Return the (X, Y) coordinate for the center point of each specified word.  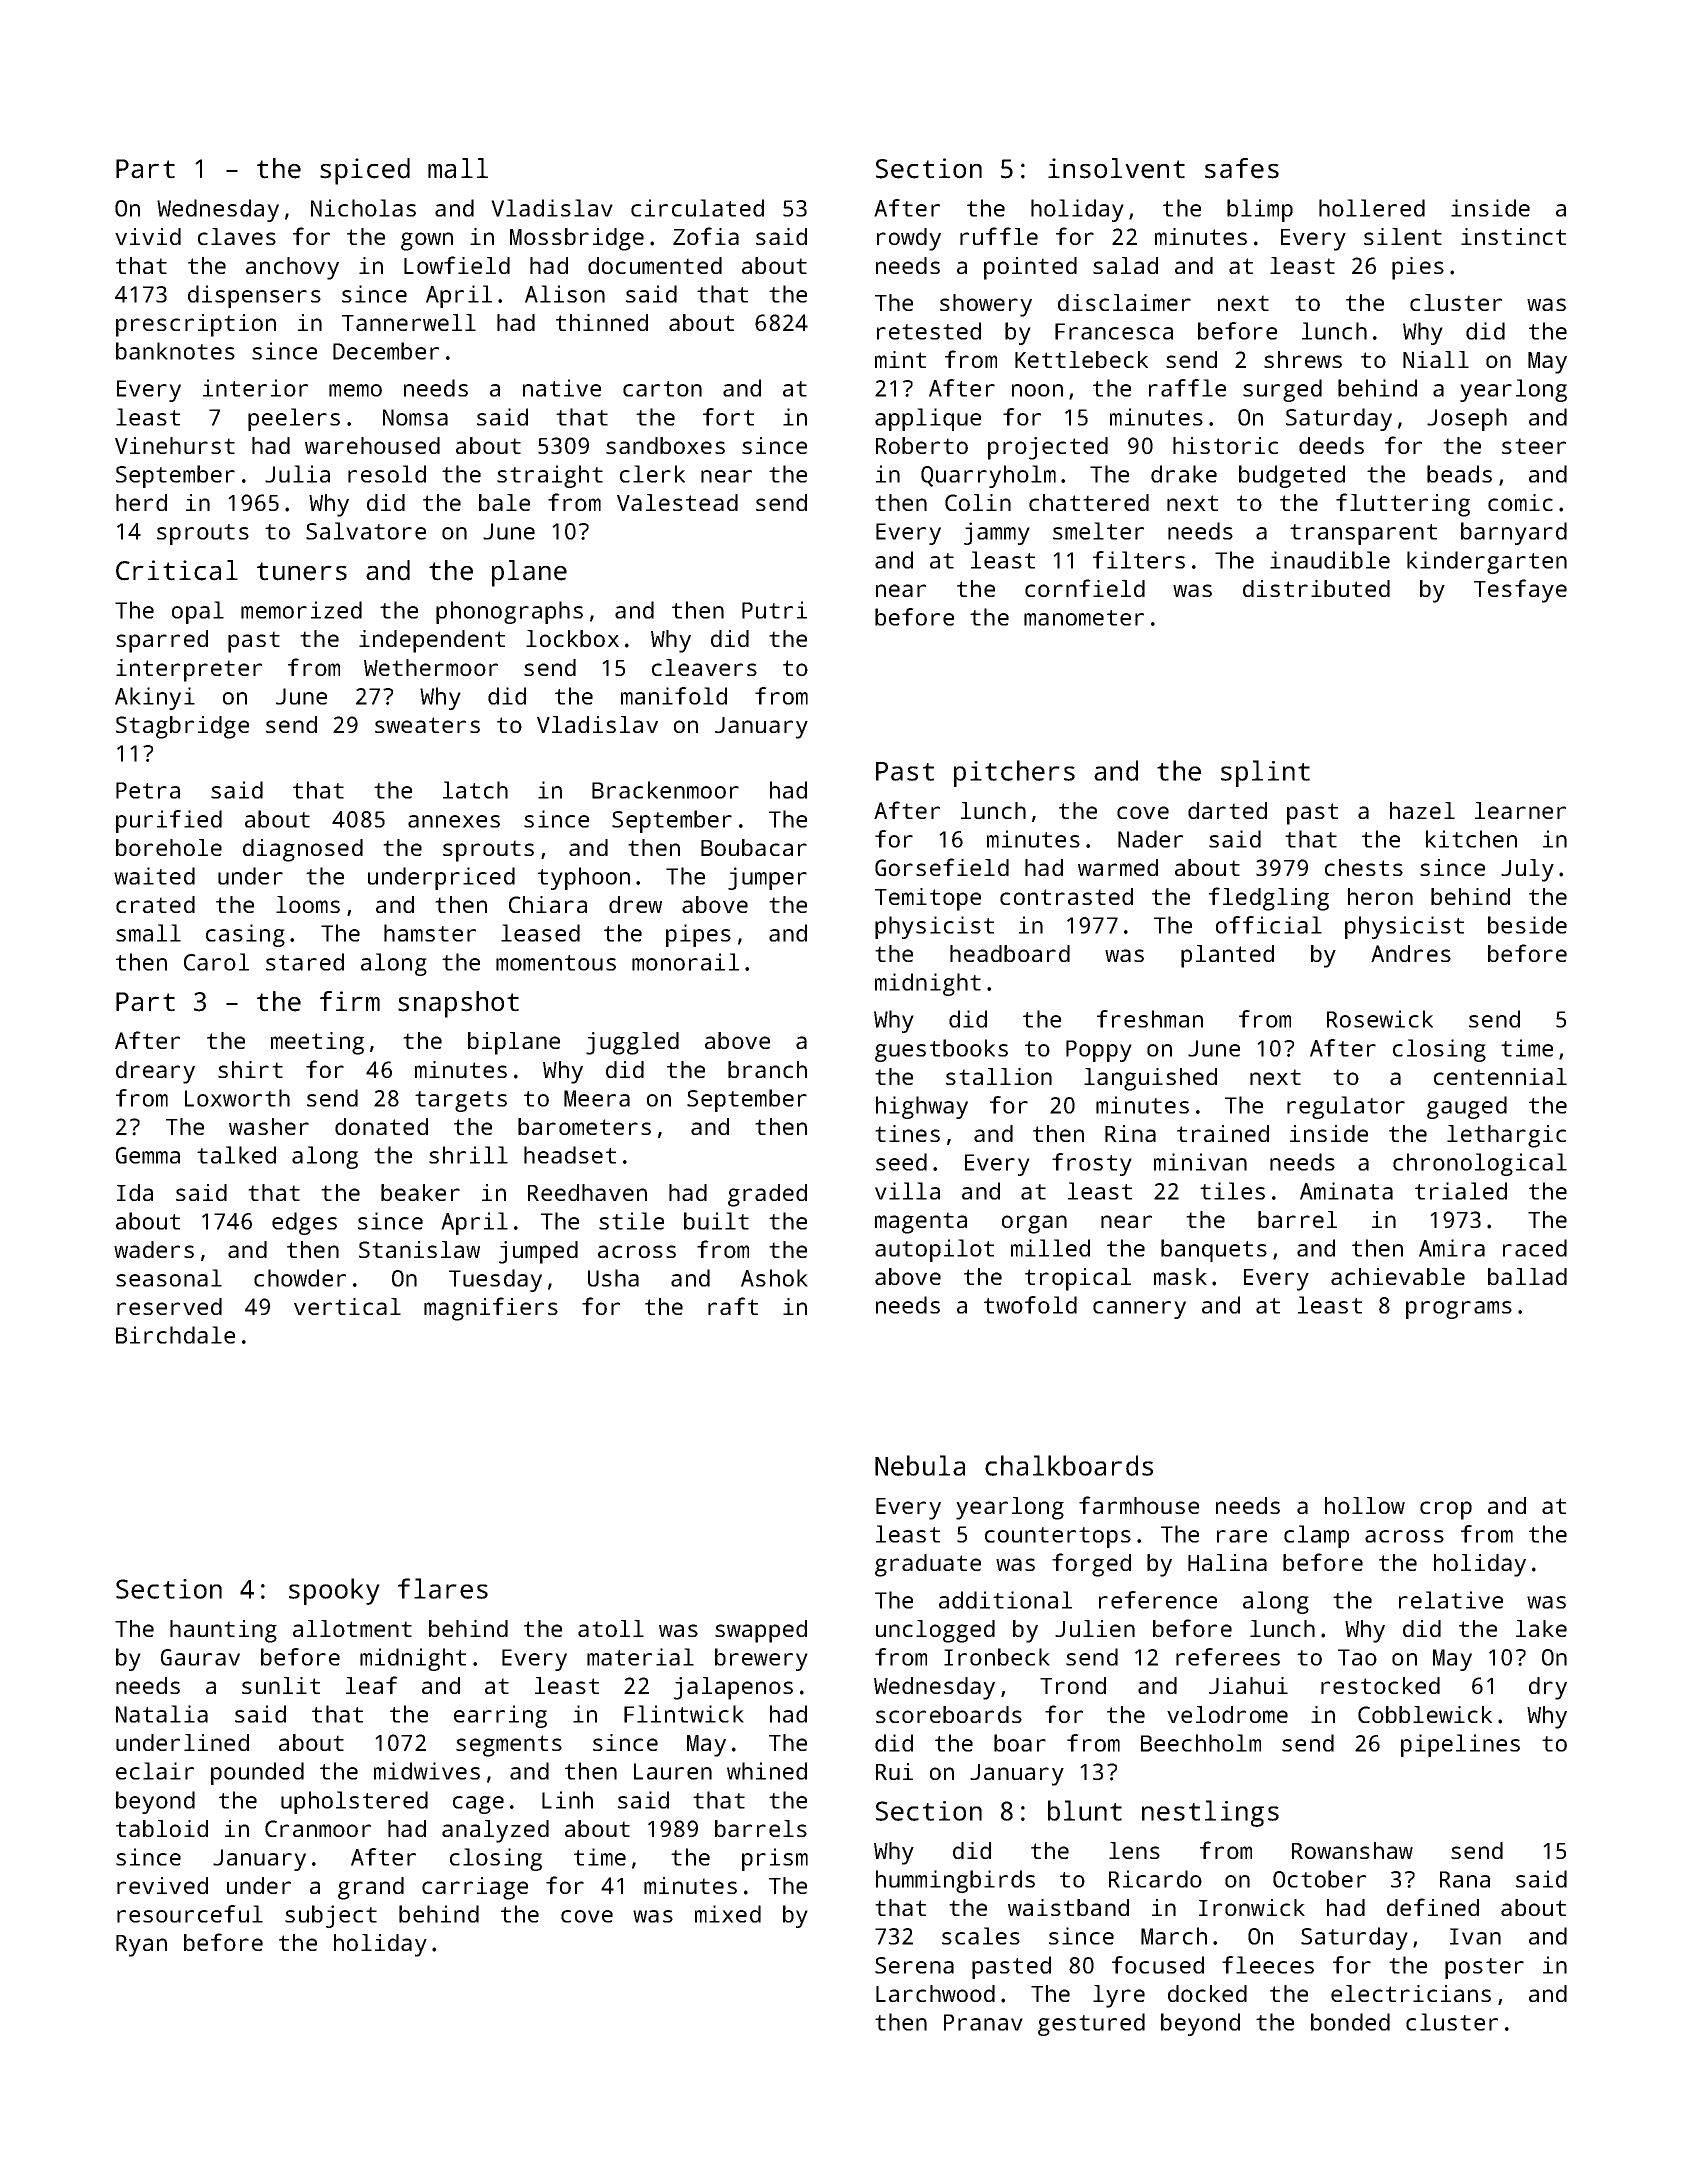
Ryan (141, 1946)
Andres (1411, 953)
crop (1446, 1510)
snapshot (458, 1004)
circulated (697, 208)
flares (443, 1588)
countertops (1058, 1537)
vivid (148, 236)
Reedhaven (587, 1192)
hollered (1372, 208)
